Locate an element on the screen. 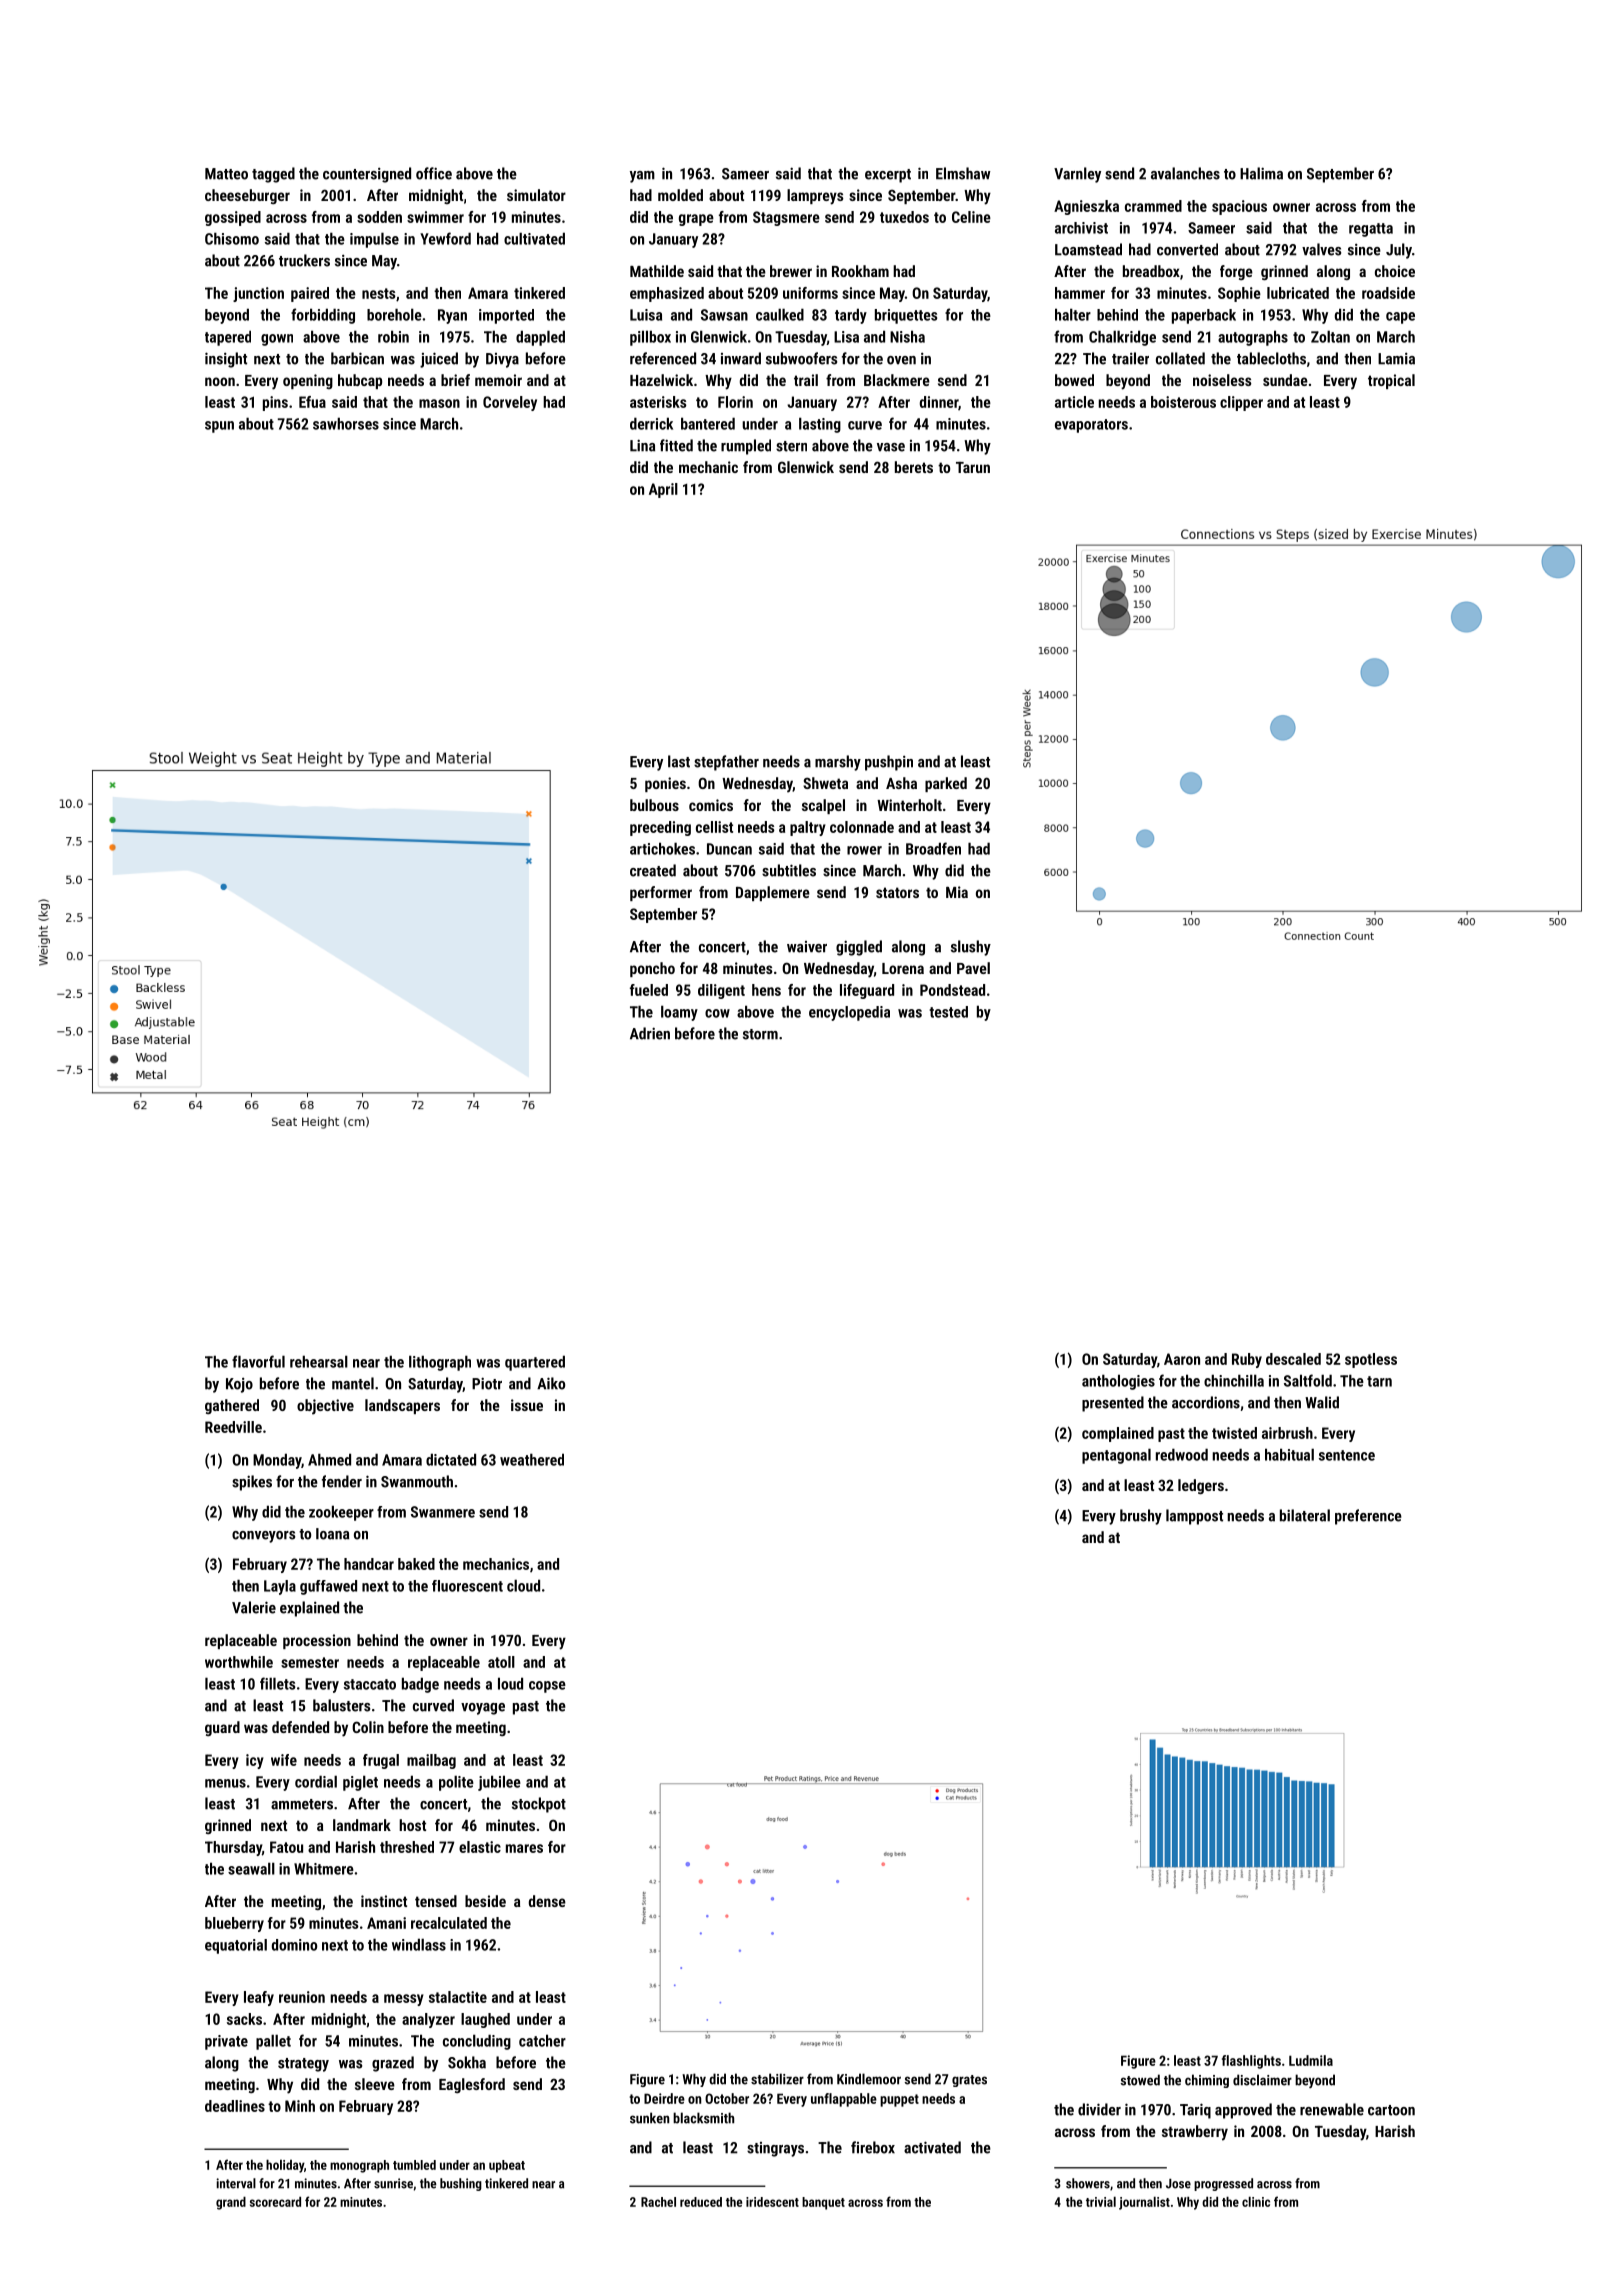 The image size is (1620, 2292). grand is located at coordinates (231, 2203).
